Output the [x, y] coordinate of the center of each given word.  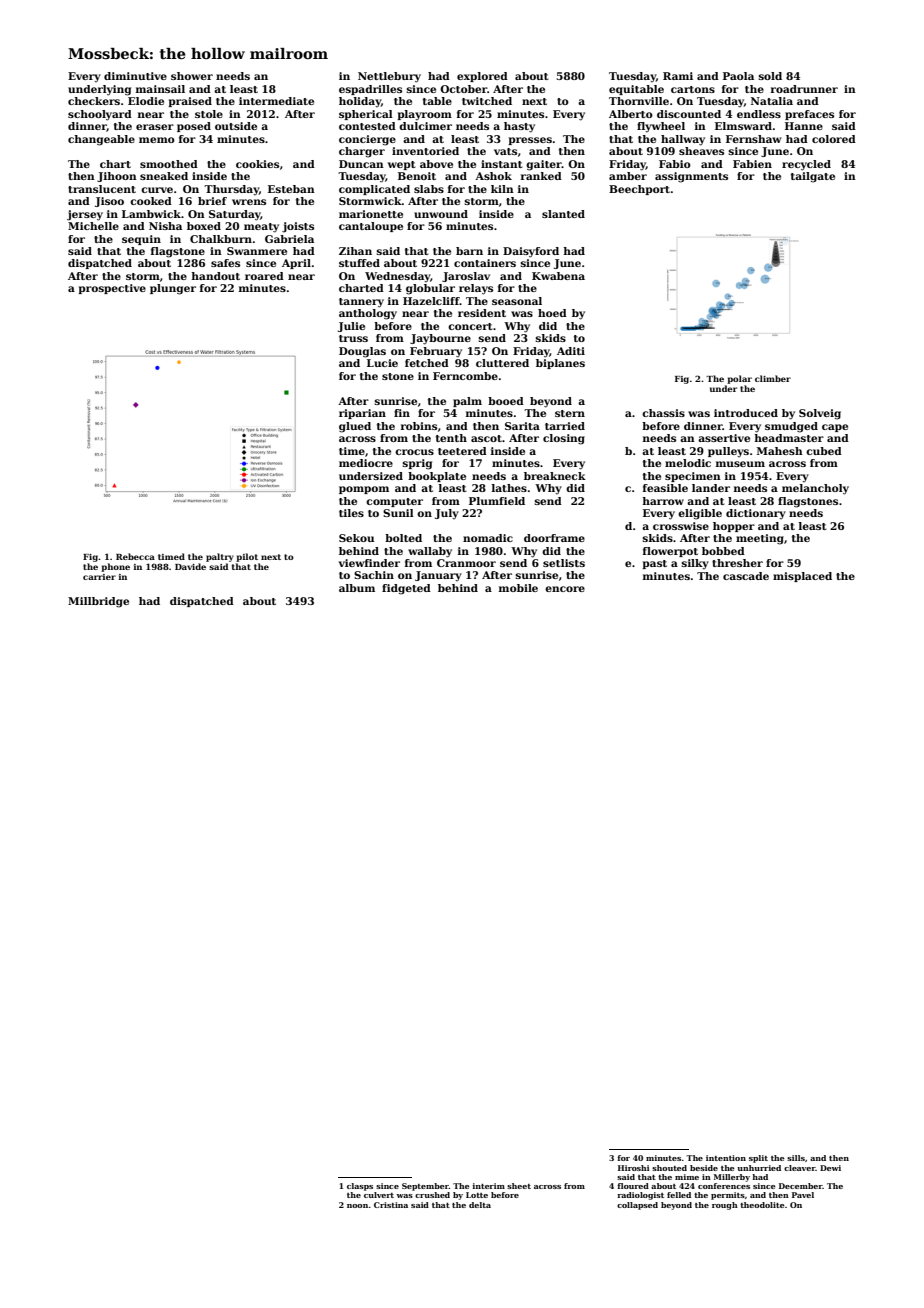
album [357, 588]
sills [796, 1158]
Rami [678, 76]
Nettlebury [389, 77]
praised [190, 102]
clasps [360, 1187]
